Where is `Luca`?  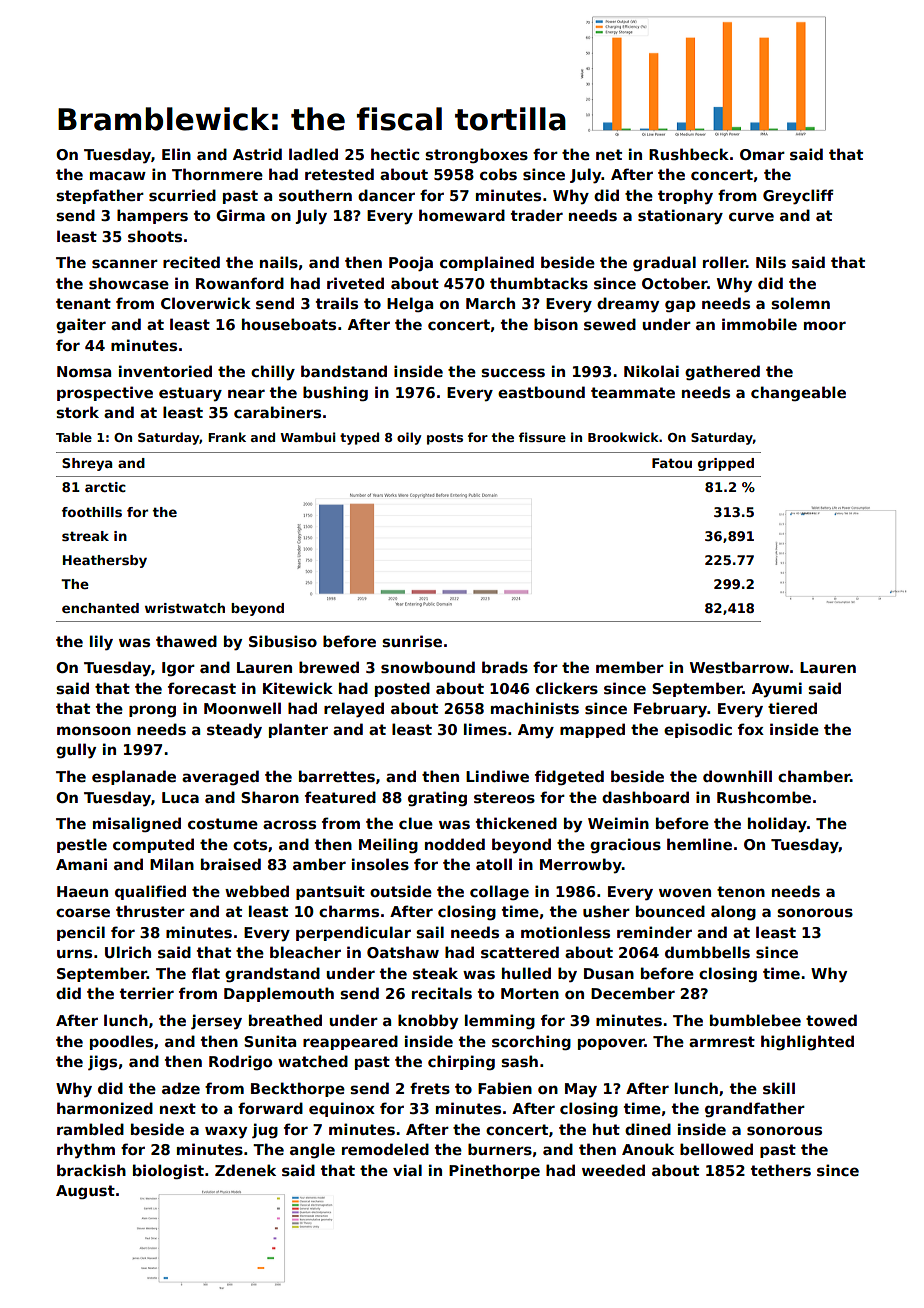
Luca is located at coordinates (180, 797).
